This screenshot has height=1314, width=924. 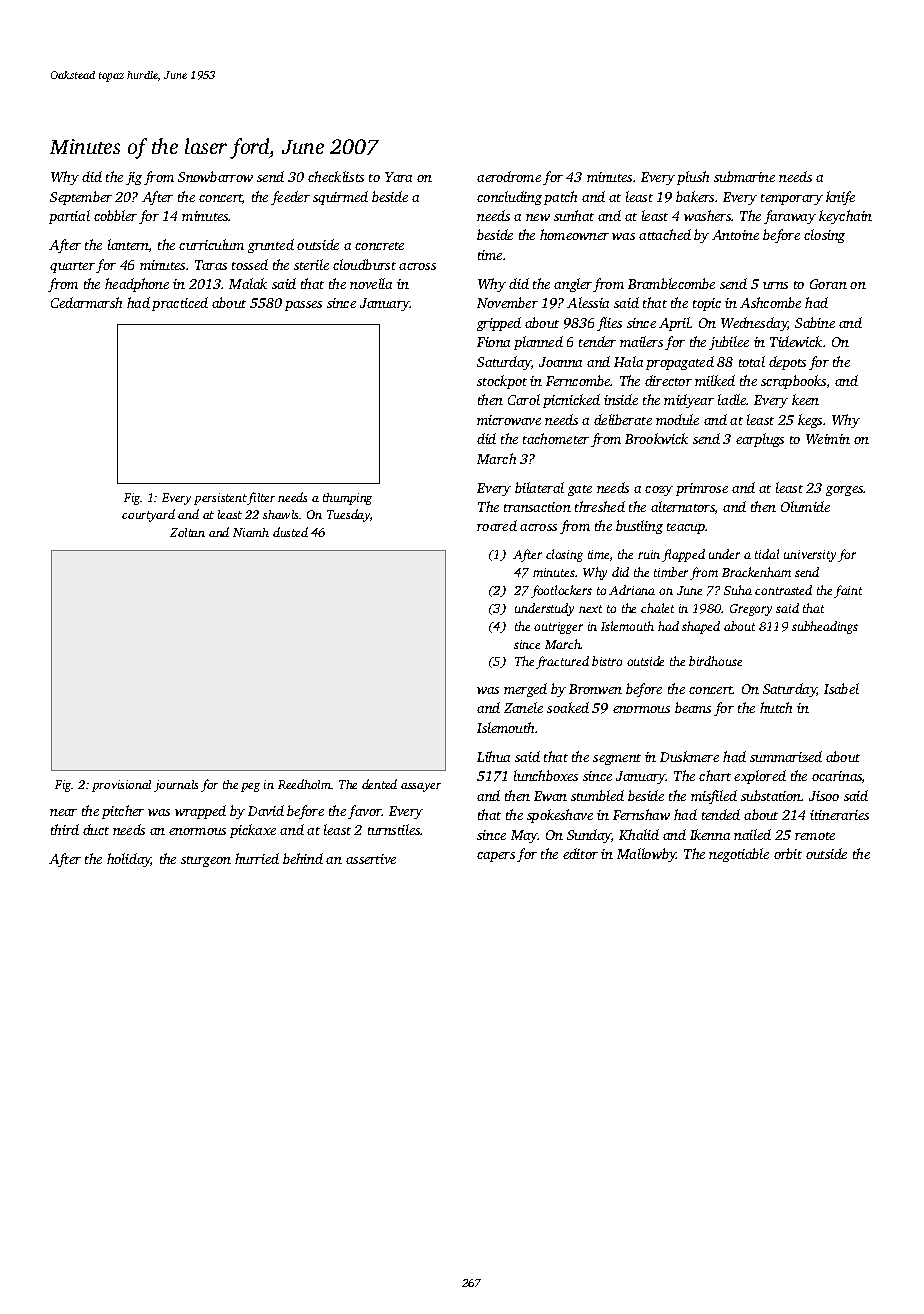 I want to click on hurried, so click(x=257, y=858).
